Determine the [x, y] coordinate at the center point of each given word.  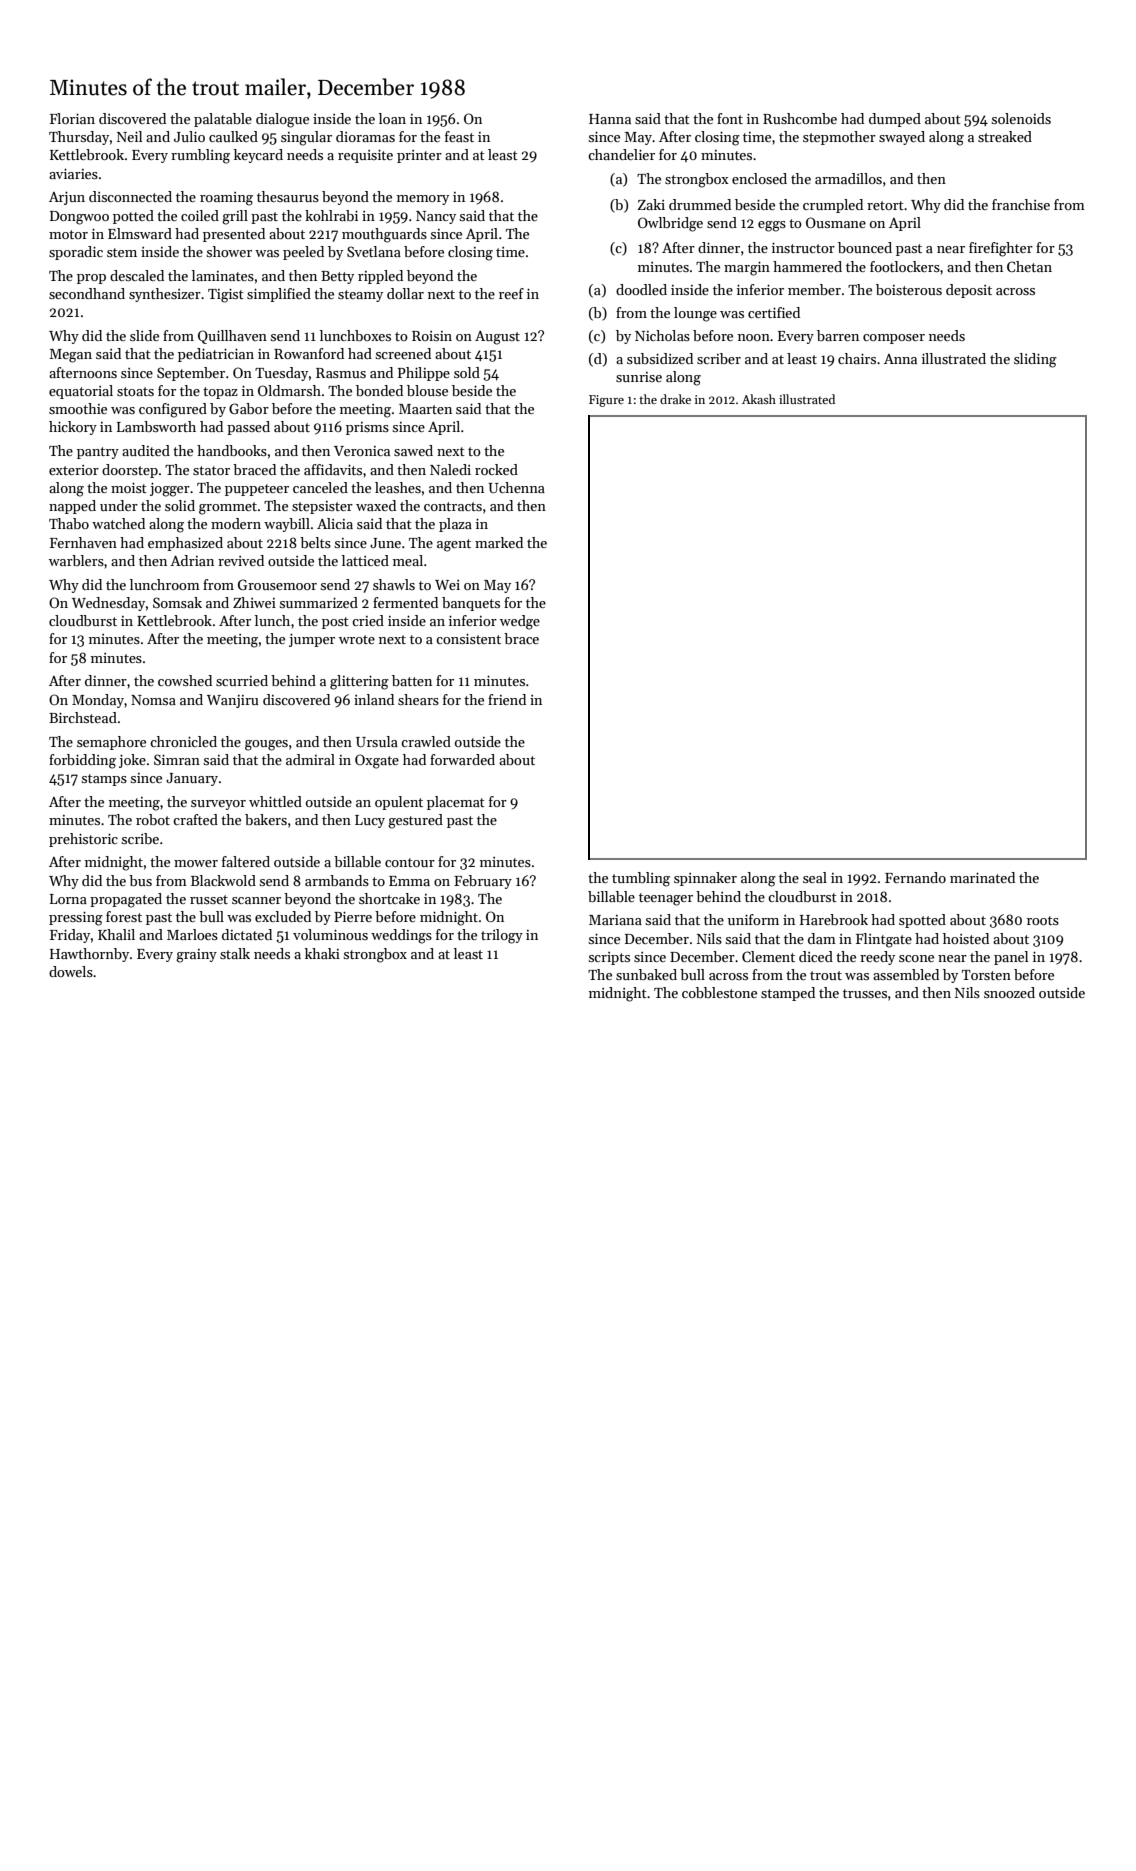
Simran [177, 759]
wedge [520, 622]
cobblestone [719, 992]
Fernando [915, 877]
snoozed [1009, 992]
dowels [71, 971]
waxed [376, 505]
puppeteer [257, 490]
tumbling [641, 879]
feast [459, 136]
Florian [72, 118]
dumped [895, 120]
